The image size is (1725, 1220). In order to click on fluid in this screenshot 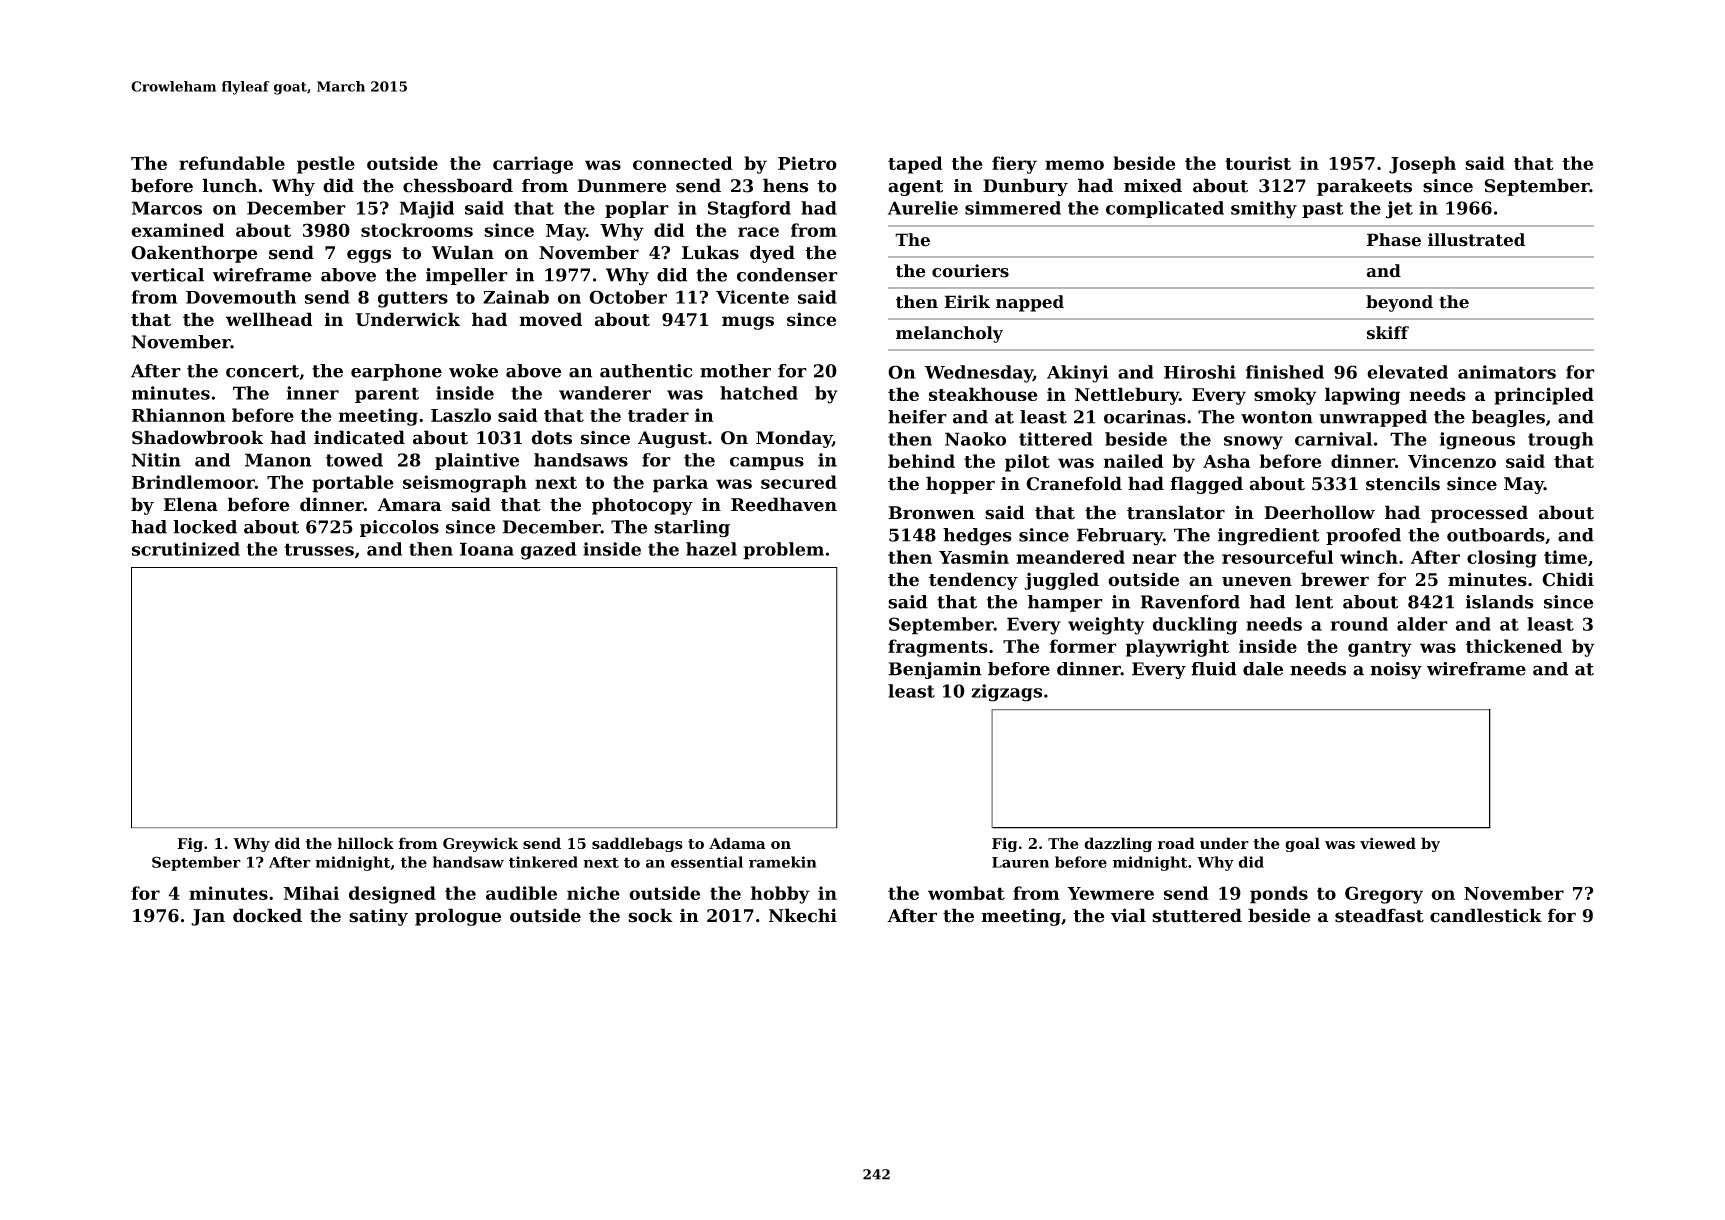, I will do `click(1214, 669)`.
